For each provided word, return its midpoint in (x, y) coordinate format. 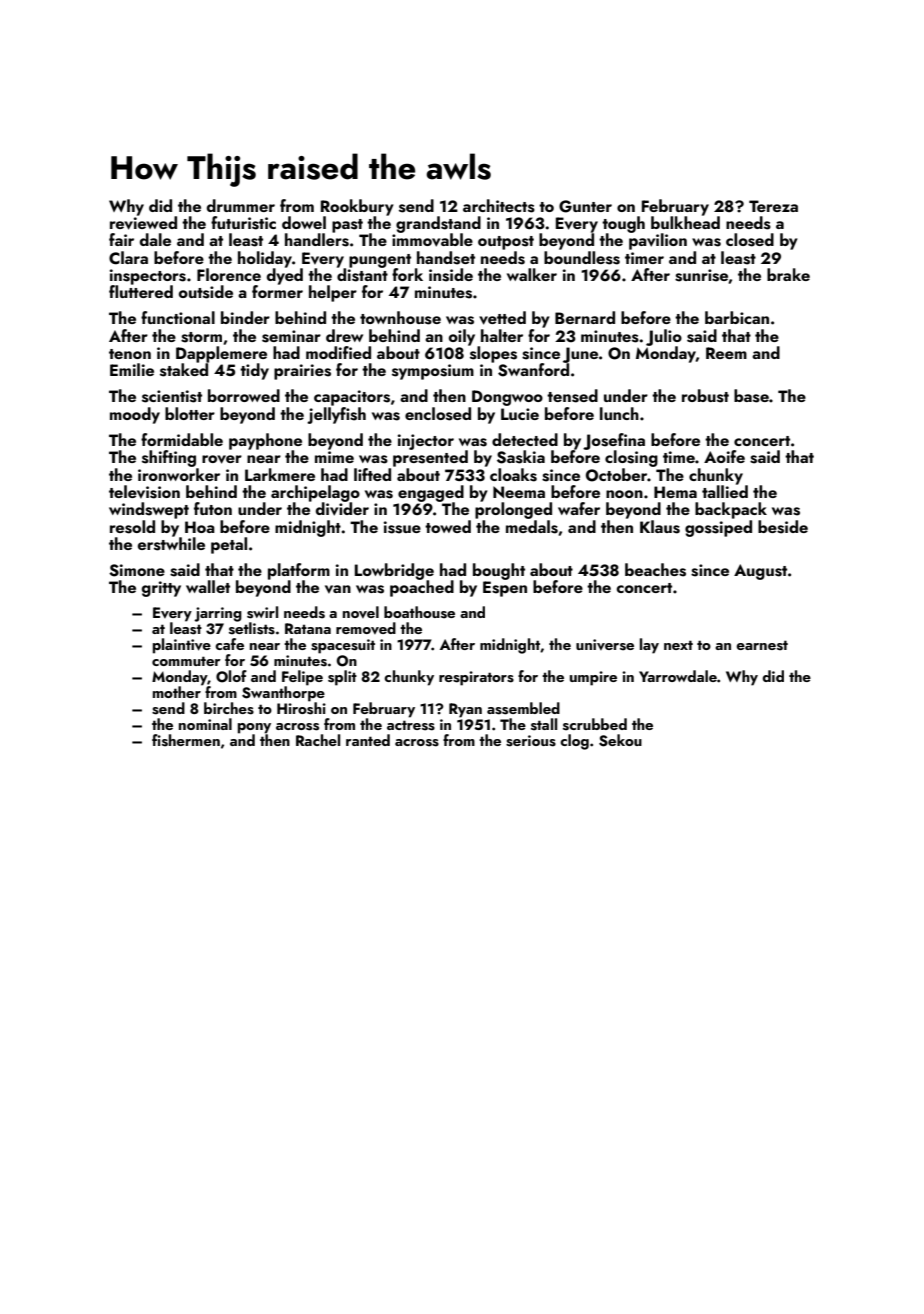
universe (605, 645)
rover (222, 459)
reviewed (143, 223)
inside (451, 275)
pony (254, 728)
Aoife (724, 456)
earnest (762, 645)
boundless (582, 258)
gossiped (718, 528)
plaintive (182, 646)
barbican (737, 317)
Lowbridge (394, 571)
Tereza (773, 206)
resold (132, 527)
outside (206, 292)
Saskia (521, 457)
